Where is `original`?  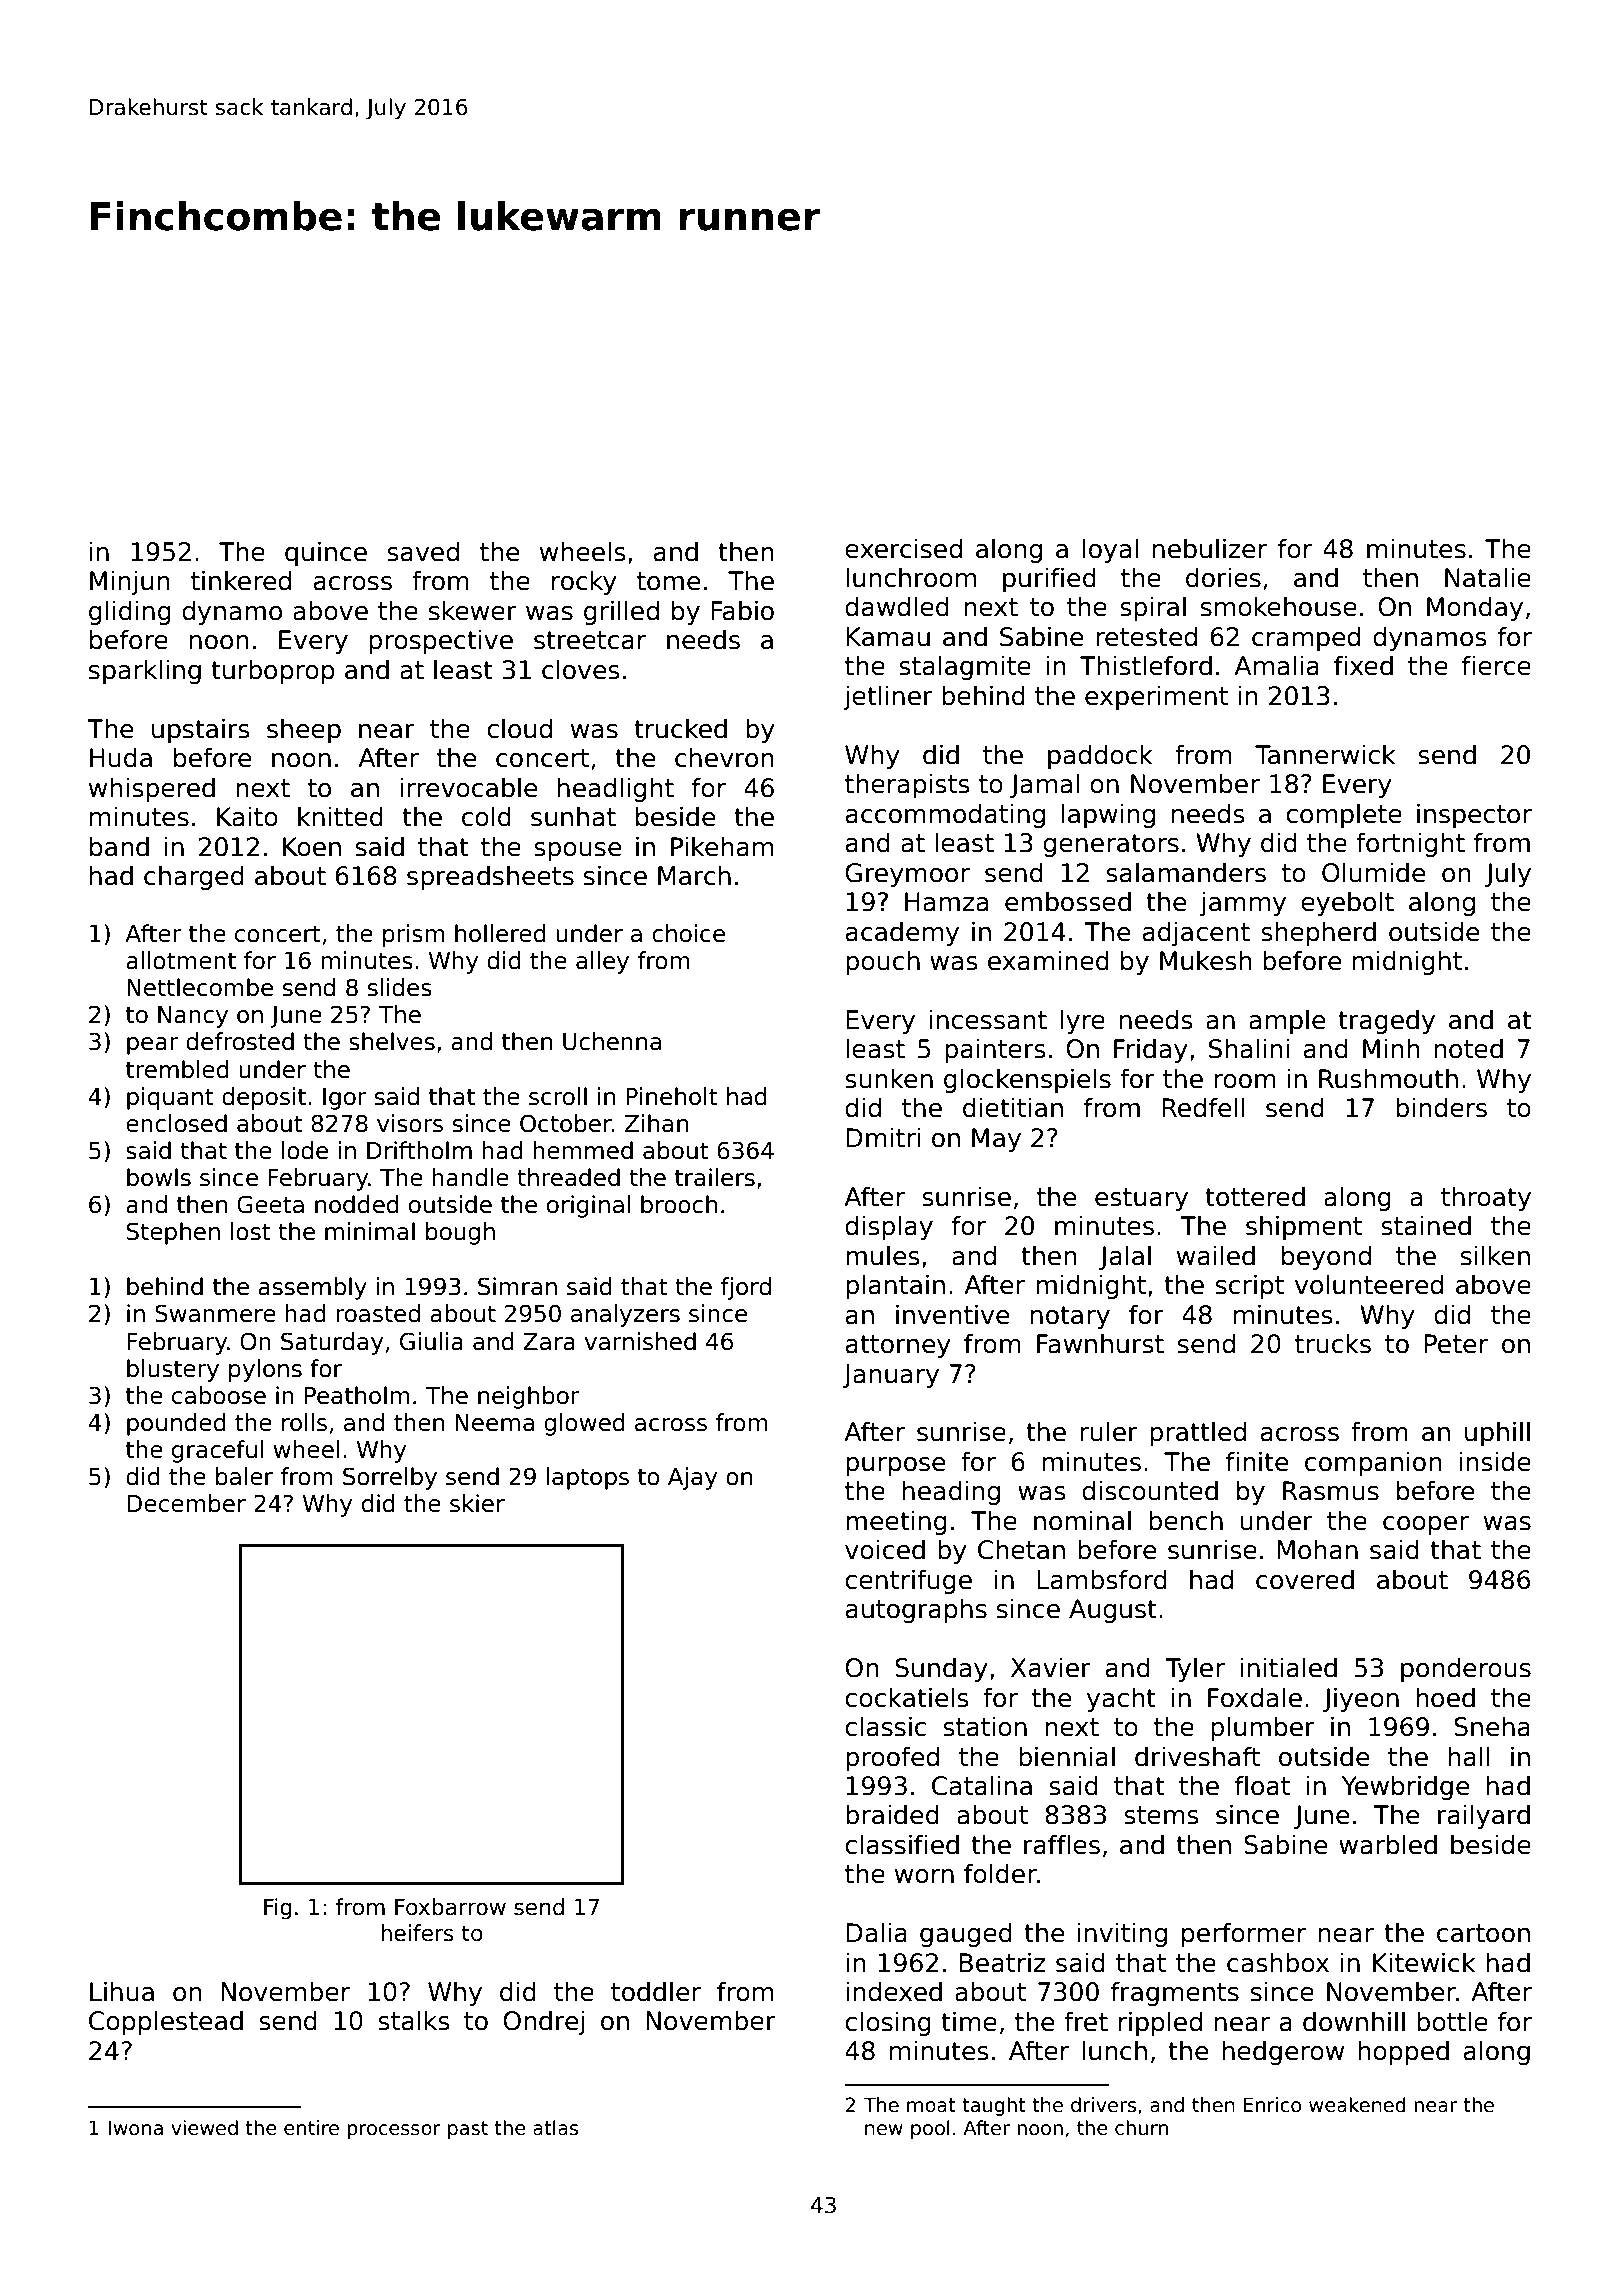 original is located at coordinates (588, 1206).
